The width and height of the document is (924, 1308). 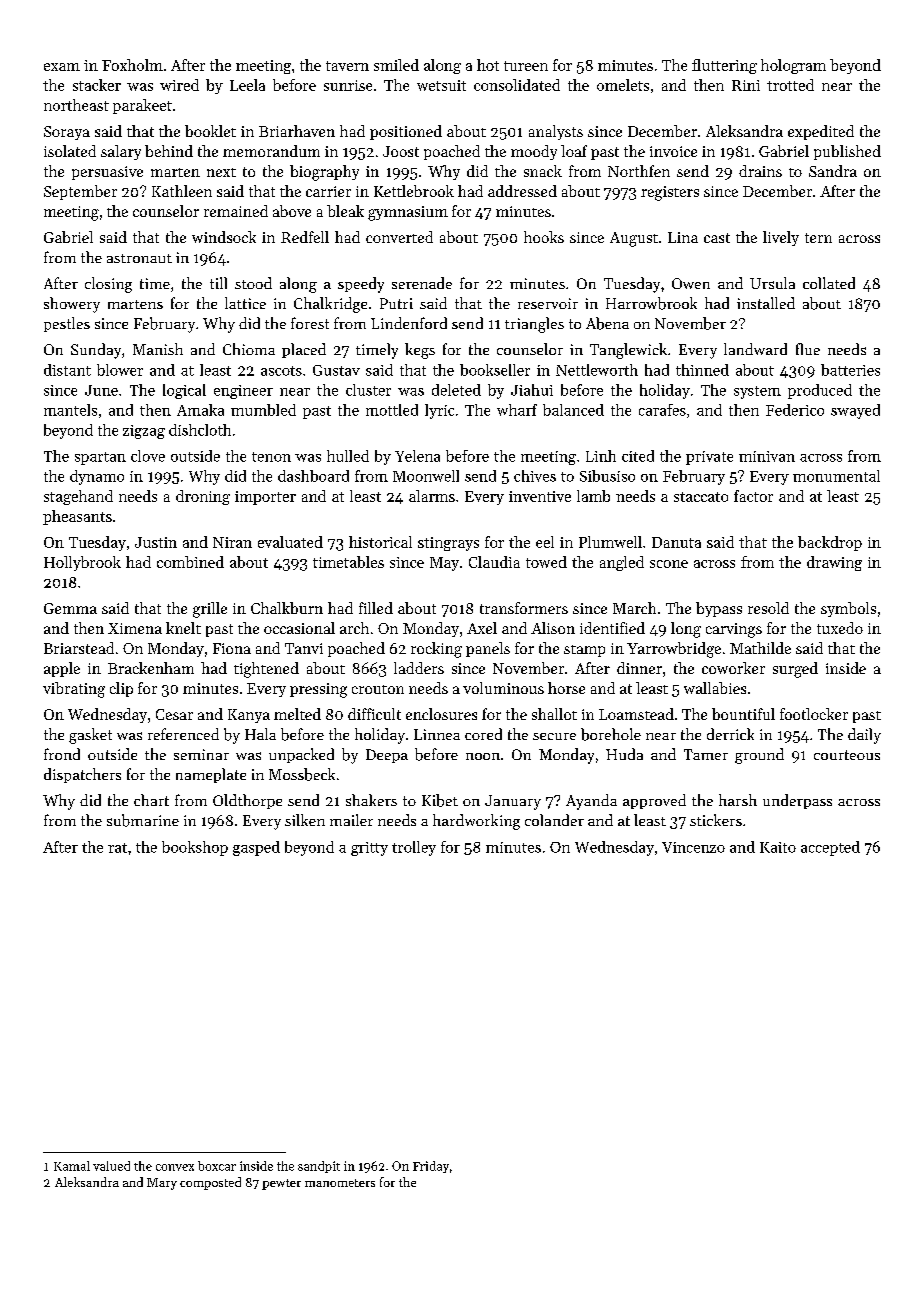 What do you see at coordinates (132, 65) in the document?
I see `Foxholm` at bounding box center [132, 65].
